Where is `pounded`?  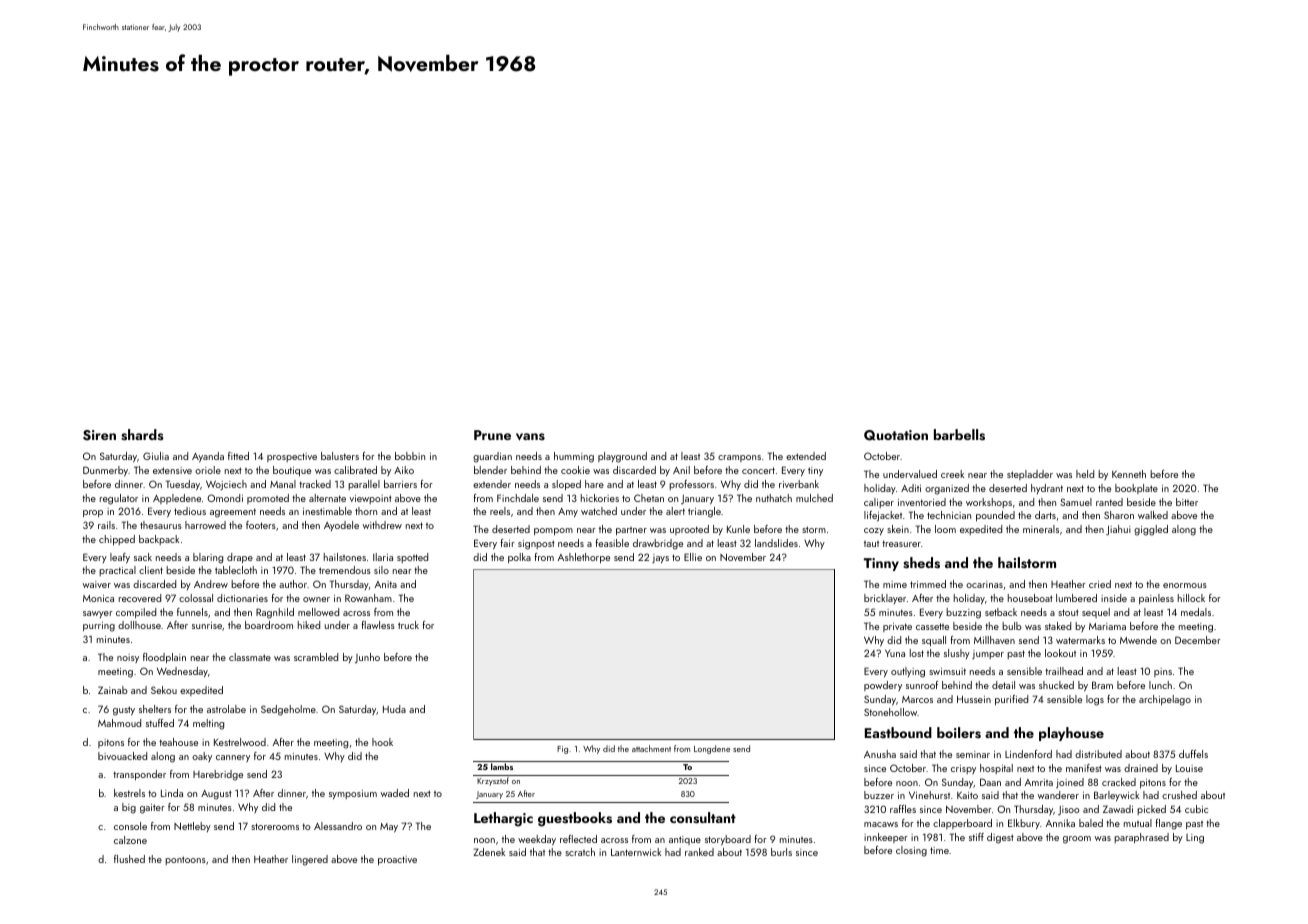 pounded is located at coordinates (995, 516).
